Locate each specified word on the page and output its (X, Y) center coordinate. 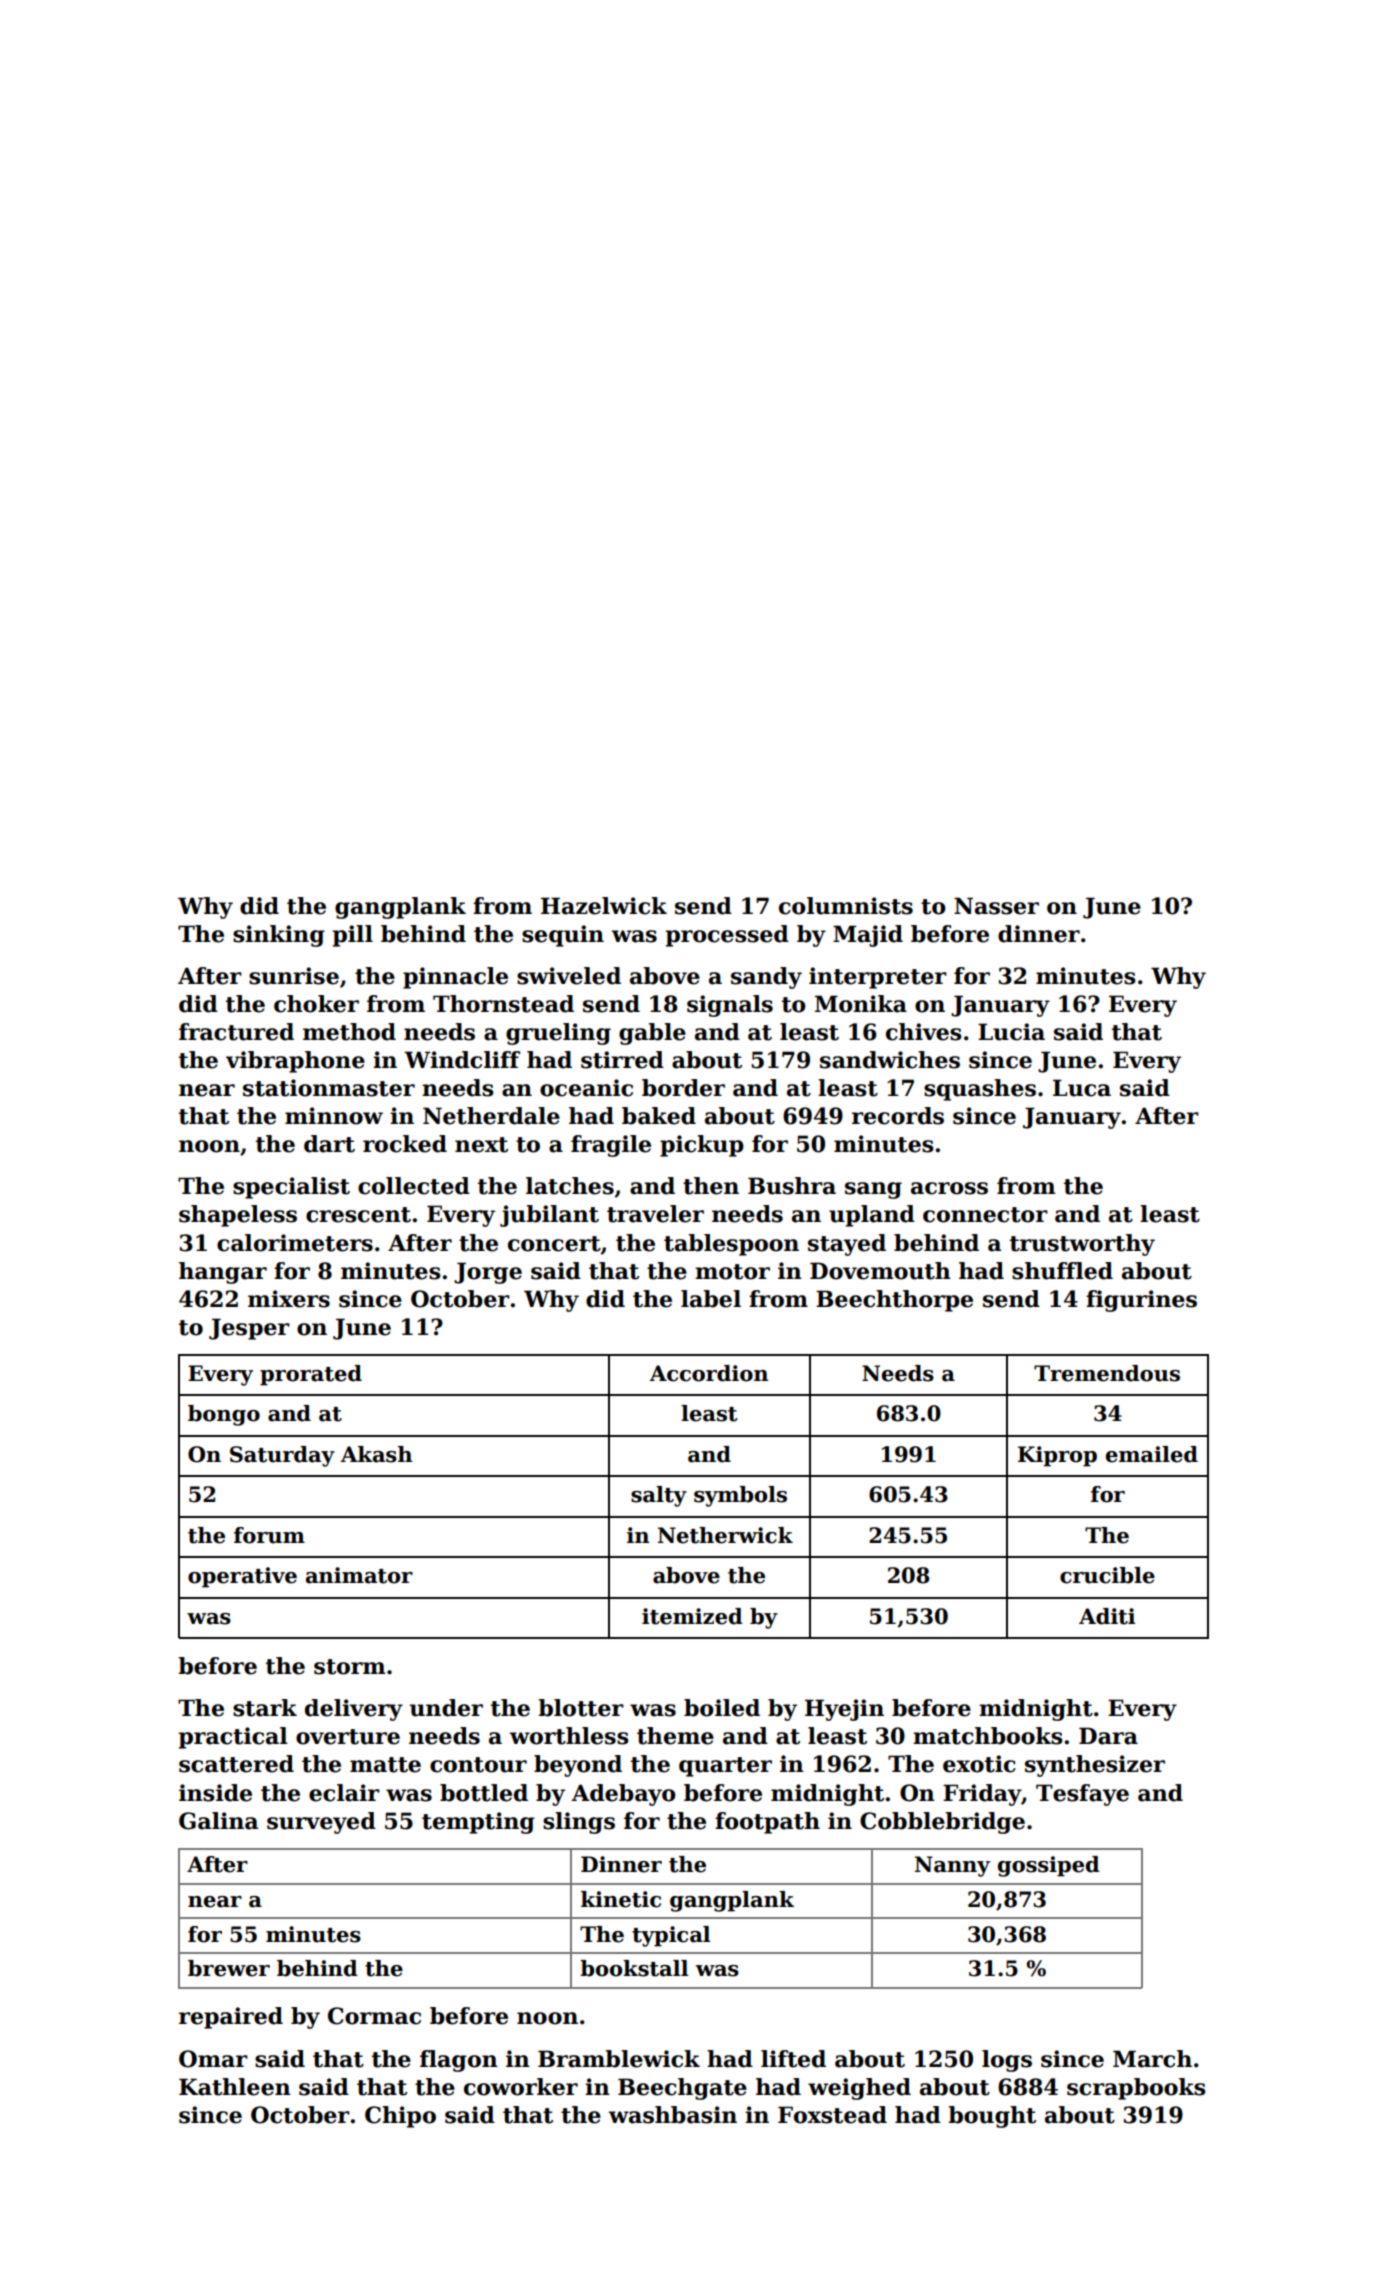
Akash (376, 1454)
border (683, 1088)
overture (348, 1737)
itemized (692, 1616)
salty (659, 1496)
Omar (213, 2059)
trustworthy (1082, 1245)
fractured (236, 1032)
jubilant (549, 1216)
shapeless (238, 1216)
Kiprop (1057, 1456)
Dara (1108, 1736)
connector (985, 1215)
